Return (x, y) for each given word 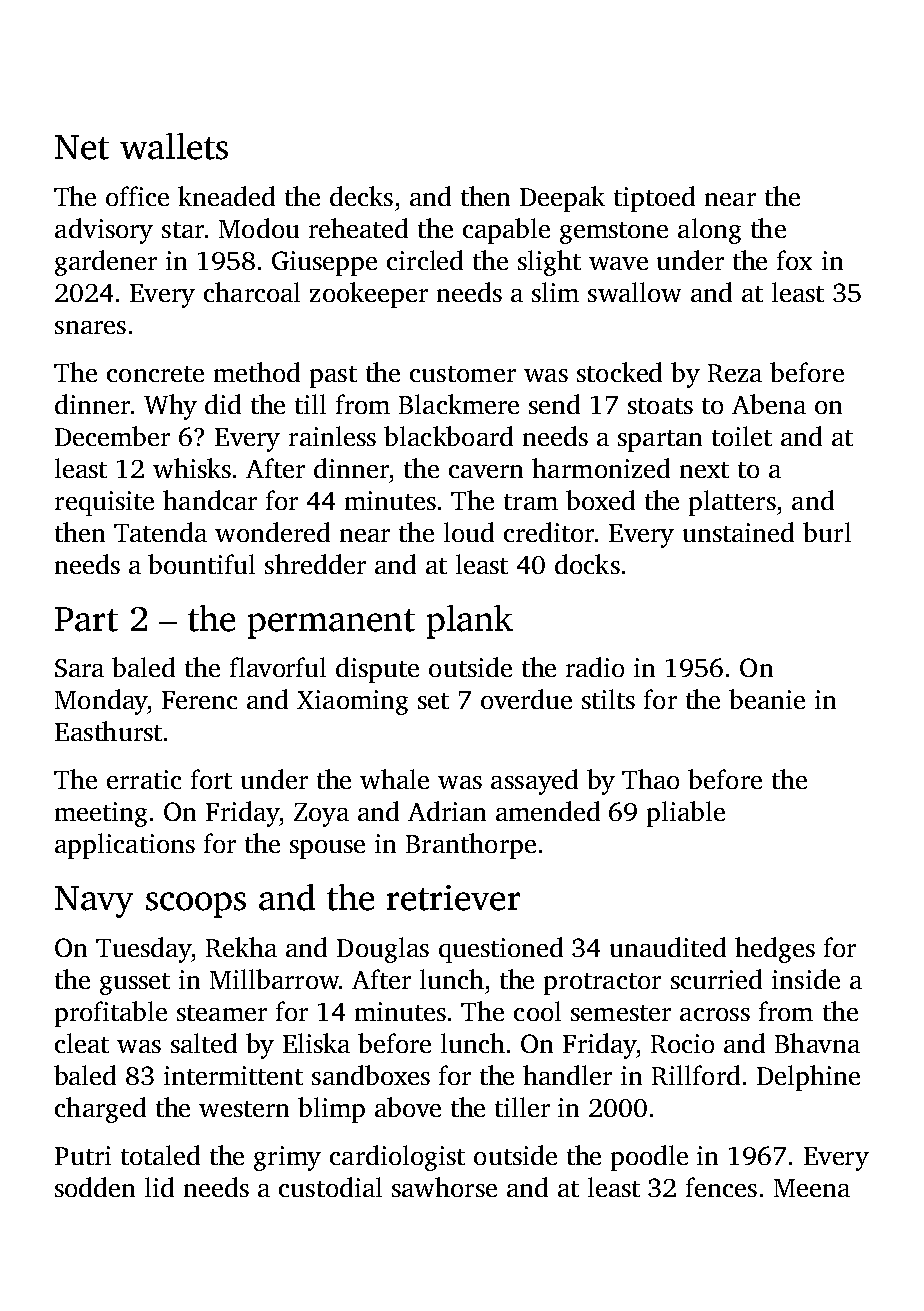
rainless (332, 436)
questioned (501, 950)
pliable (686, 814)
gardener (106, 263)
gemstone (614, 233)
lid (159, 1187)
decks (361, 196)
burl (827, 532)
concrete (155, 374)
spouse (327, 849)
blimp (331, 1110)
